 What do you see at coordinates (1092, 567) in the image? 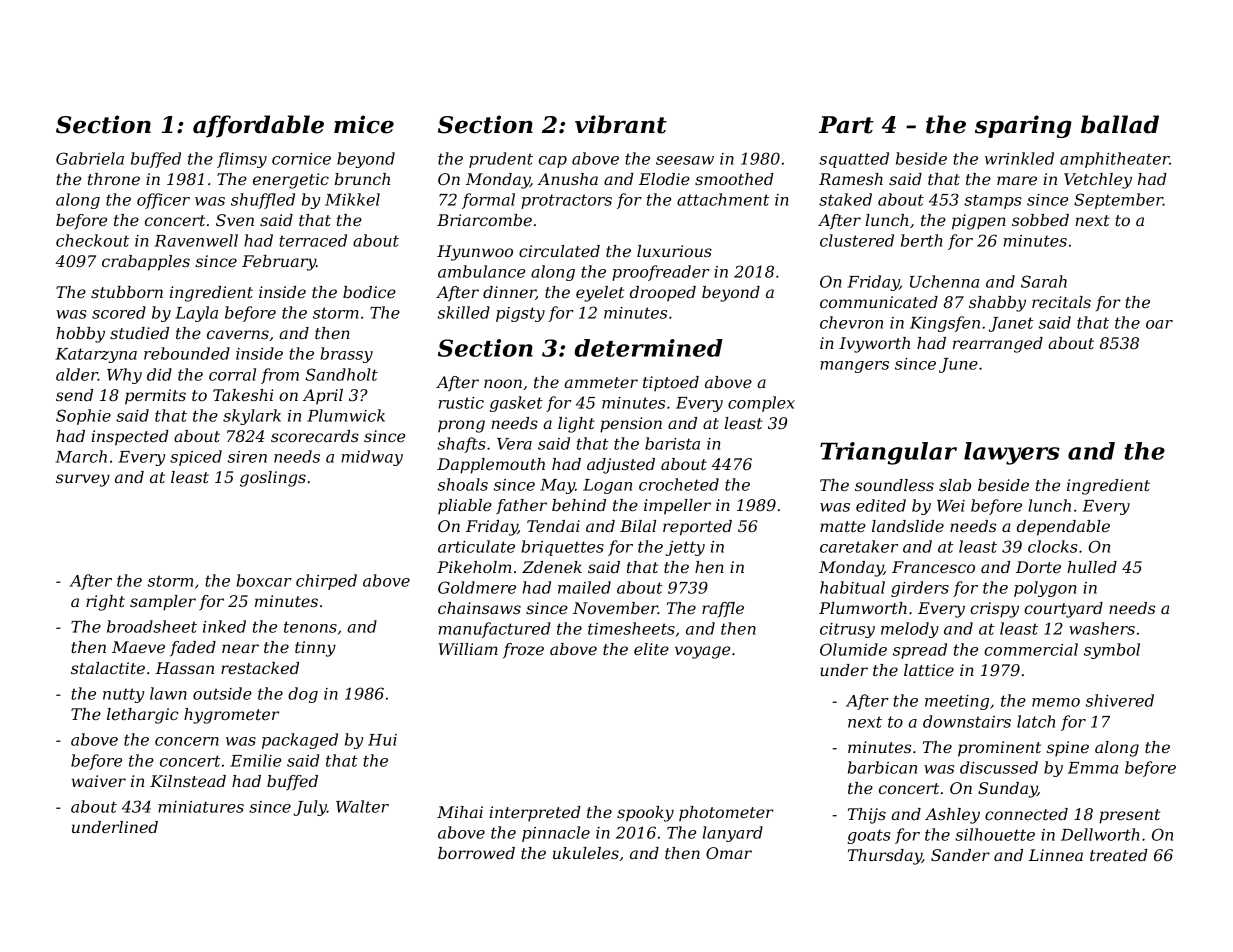
I see `hulled` at bounding box center [1092, 567].
